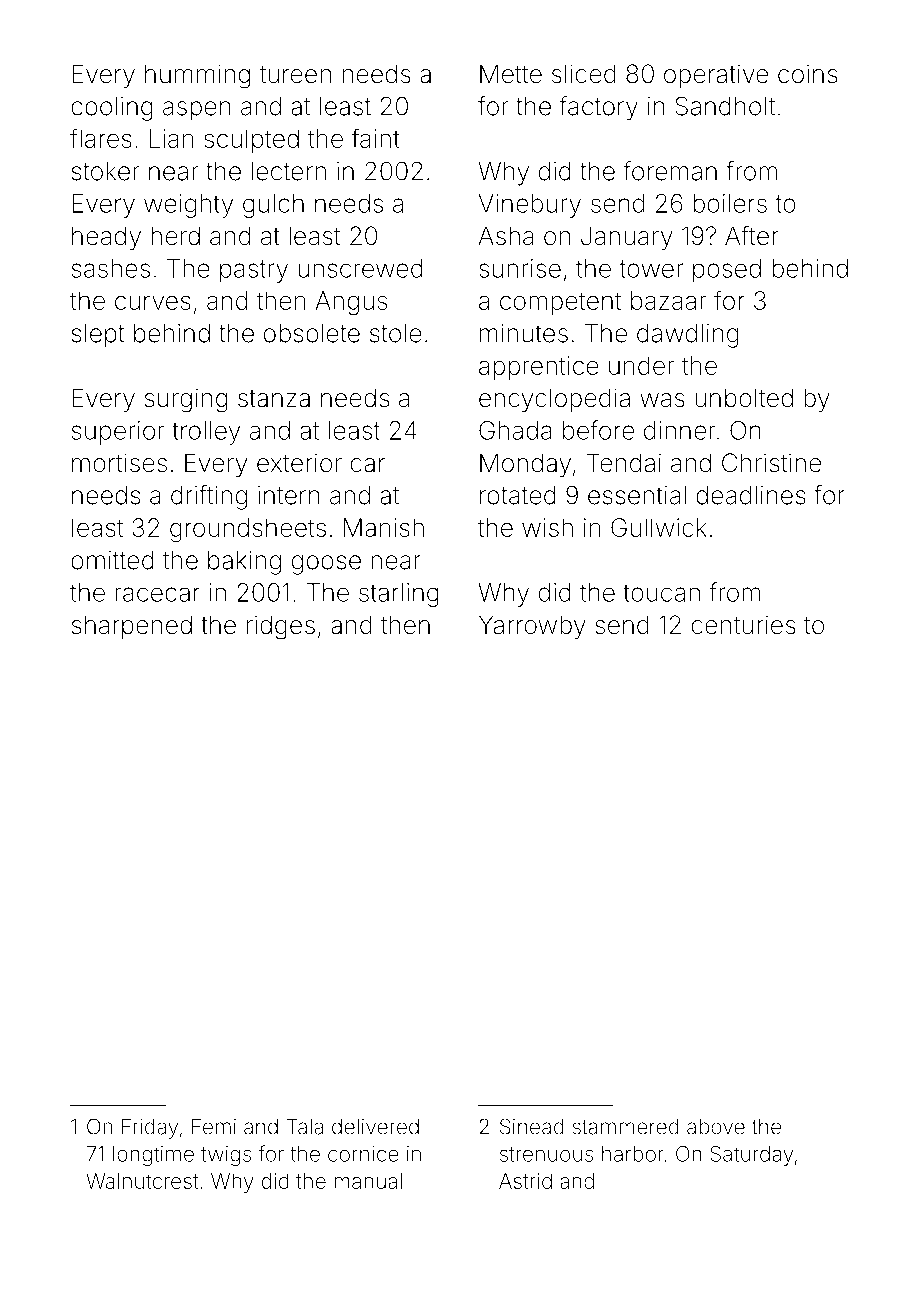 This page has width=924, height=1311. What do you see at coordinates (716, 1127) in the page?
I see `above` at bounding box center [716, 1127].
